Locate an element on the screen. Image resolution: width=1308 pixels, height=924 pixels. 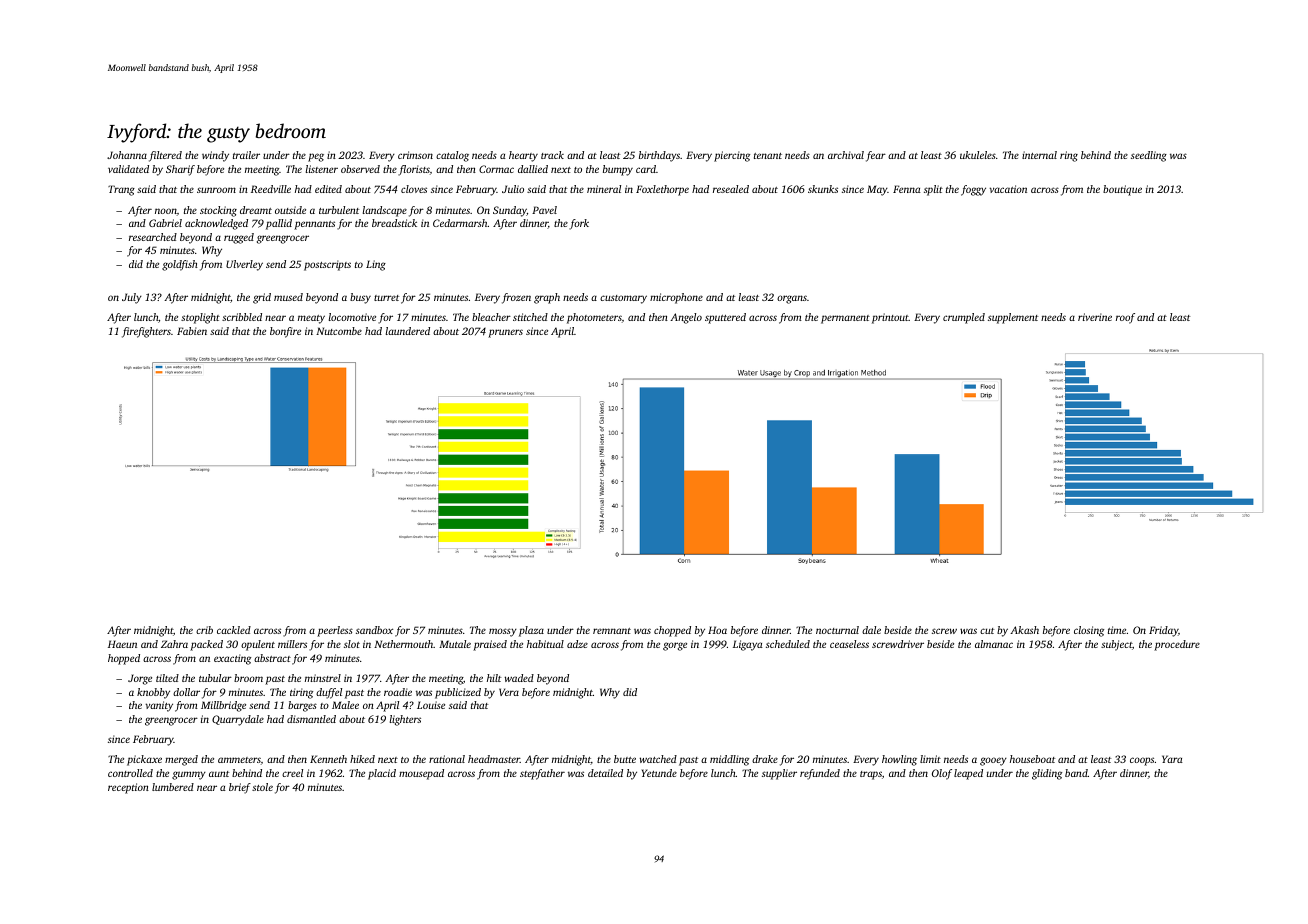
frozen is located at coordinates (516, 298).
